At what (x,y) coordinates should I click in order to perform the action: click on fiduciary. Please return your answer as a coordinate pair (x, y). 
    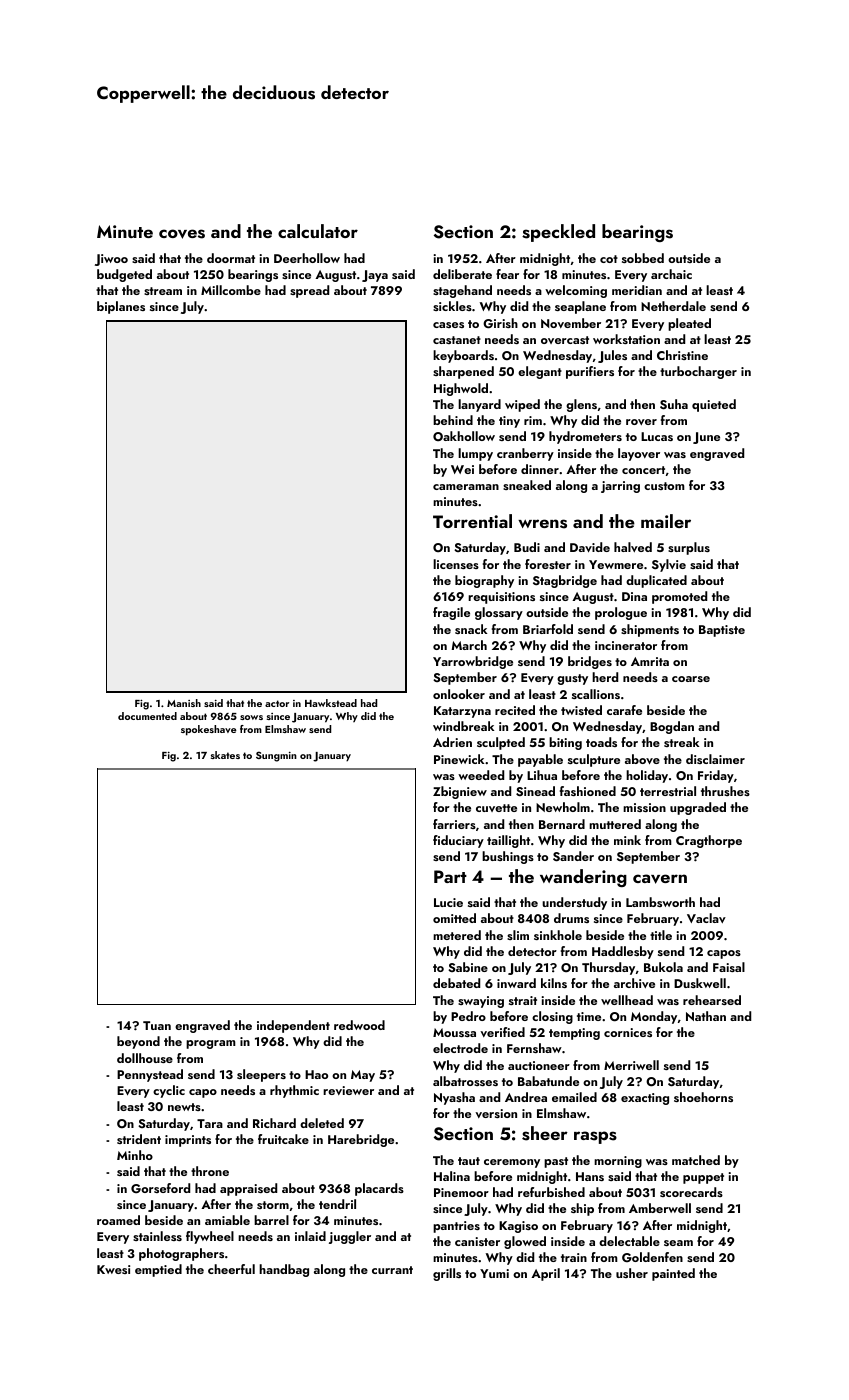
    Looking at the image, I should click on (458, 841).
